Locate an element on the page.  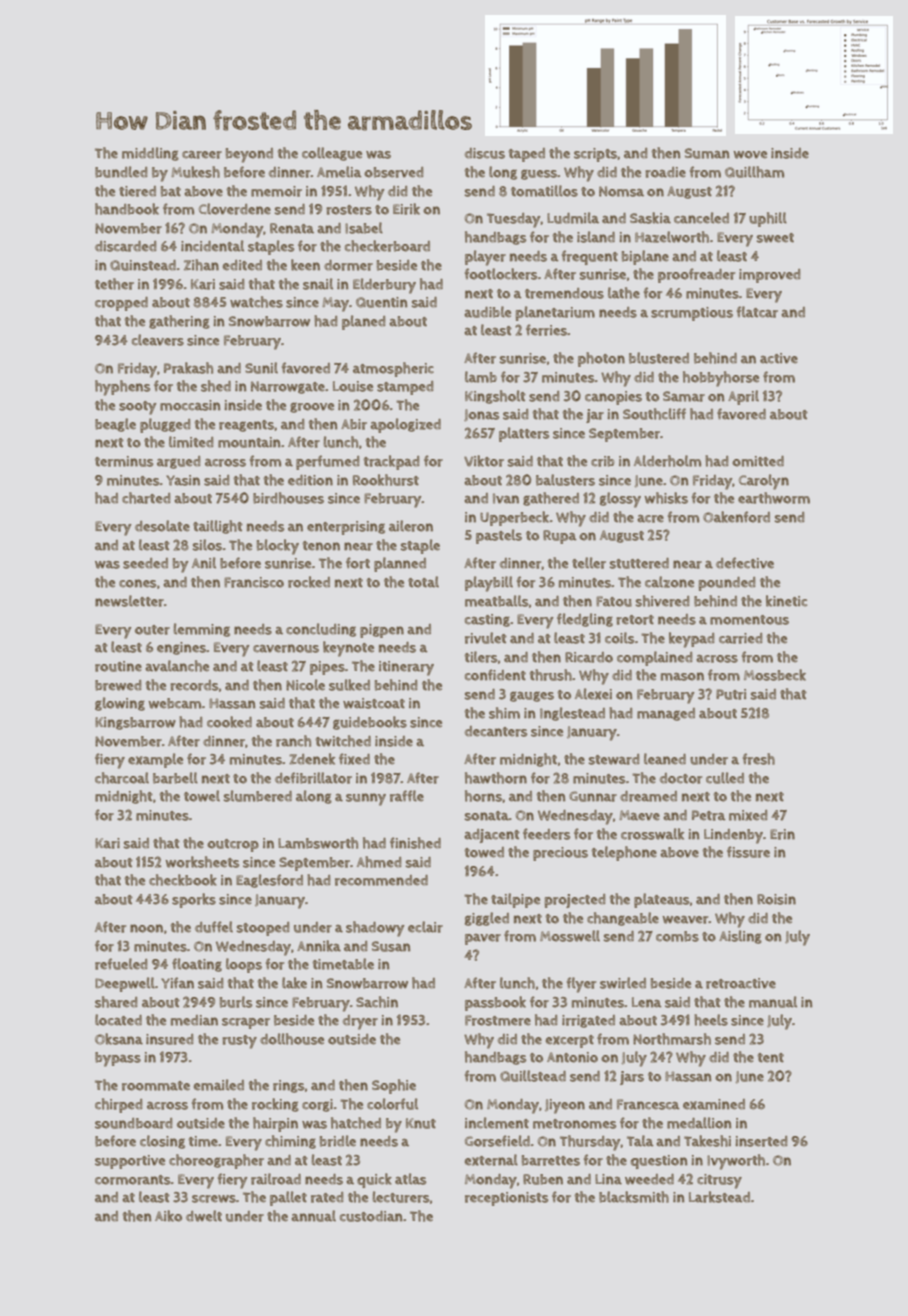
Ivyworth is located at coordinates (736, 1162).
